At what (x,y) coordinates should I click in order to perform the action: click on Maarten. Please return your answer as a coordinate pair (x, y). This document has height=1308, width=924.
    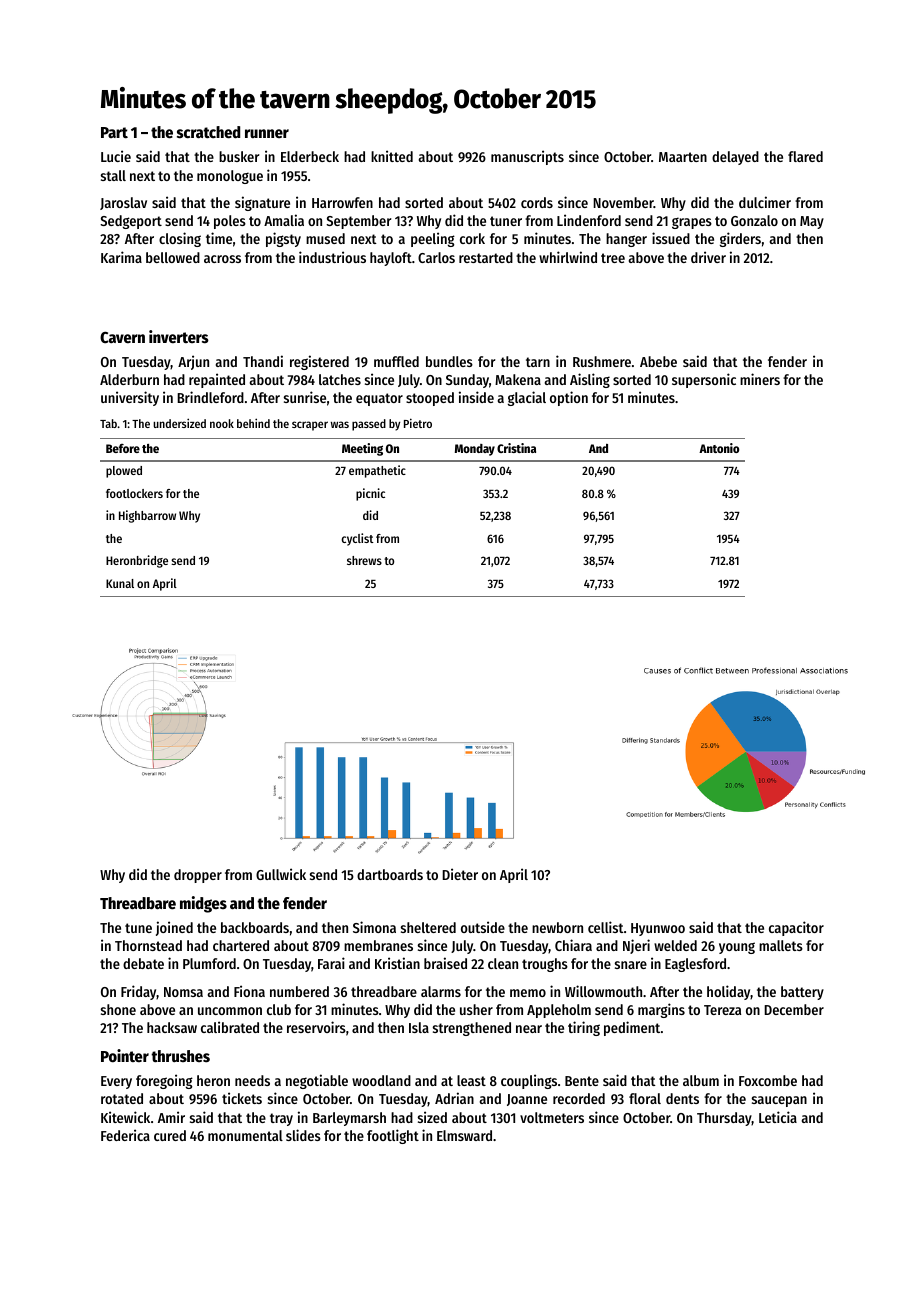
    Looking at the image, I should click on (683, 157).
